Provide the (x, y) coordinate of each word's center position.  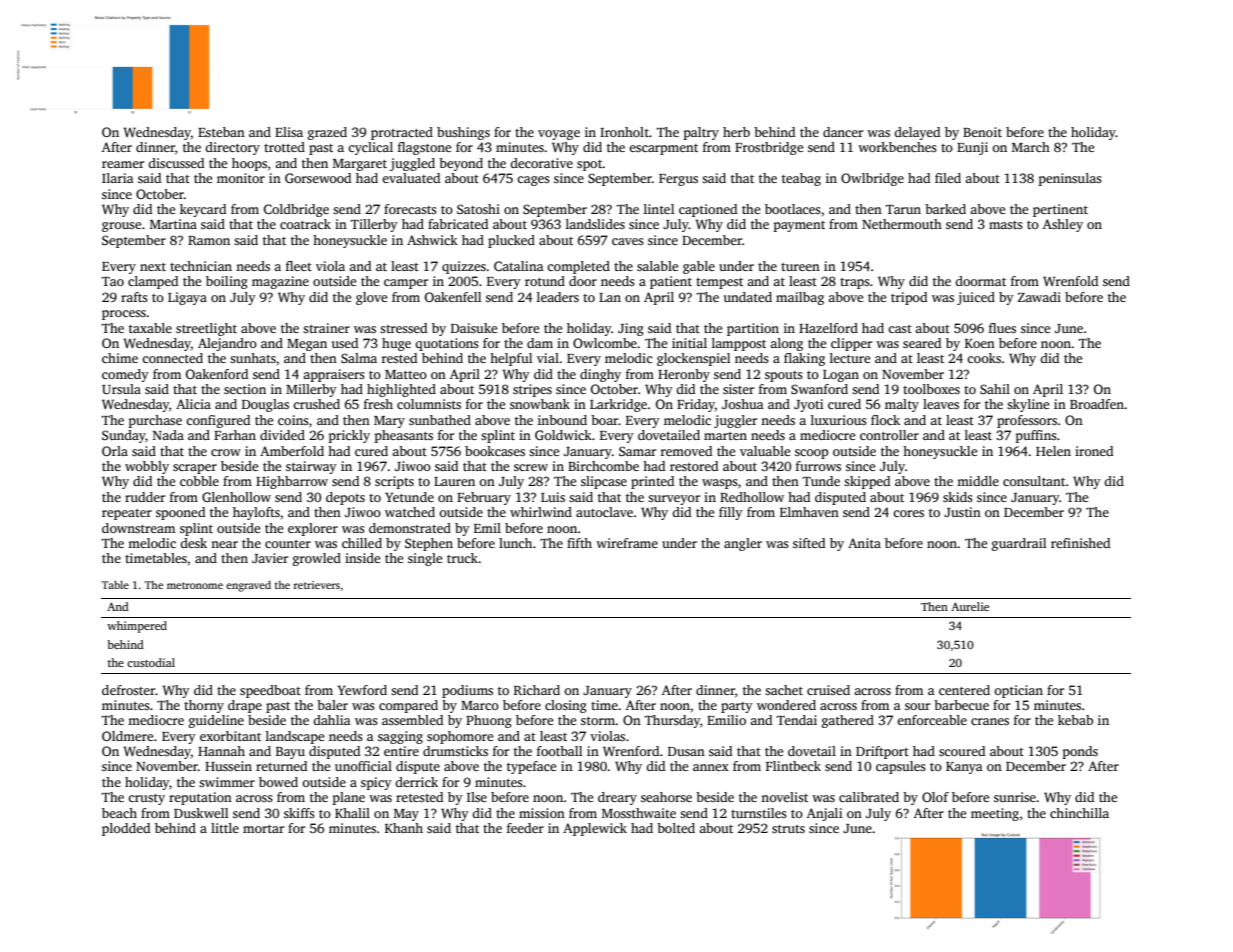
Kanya (964, 768)
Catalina (519, 266)
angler (743, 544)
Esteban (221, 132)
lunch (515, 543)
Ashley (1063, 225)
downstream (138, 528)
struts (788, 829)
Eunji (972, 148)
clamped (153, 282)
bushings (463, 133)
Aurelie (970, 606)
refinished (1080, 543)
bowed (278, 782)
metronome (195, 585)
